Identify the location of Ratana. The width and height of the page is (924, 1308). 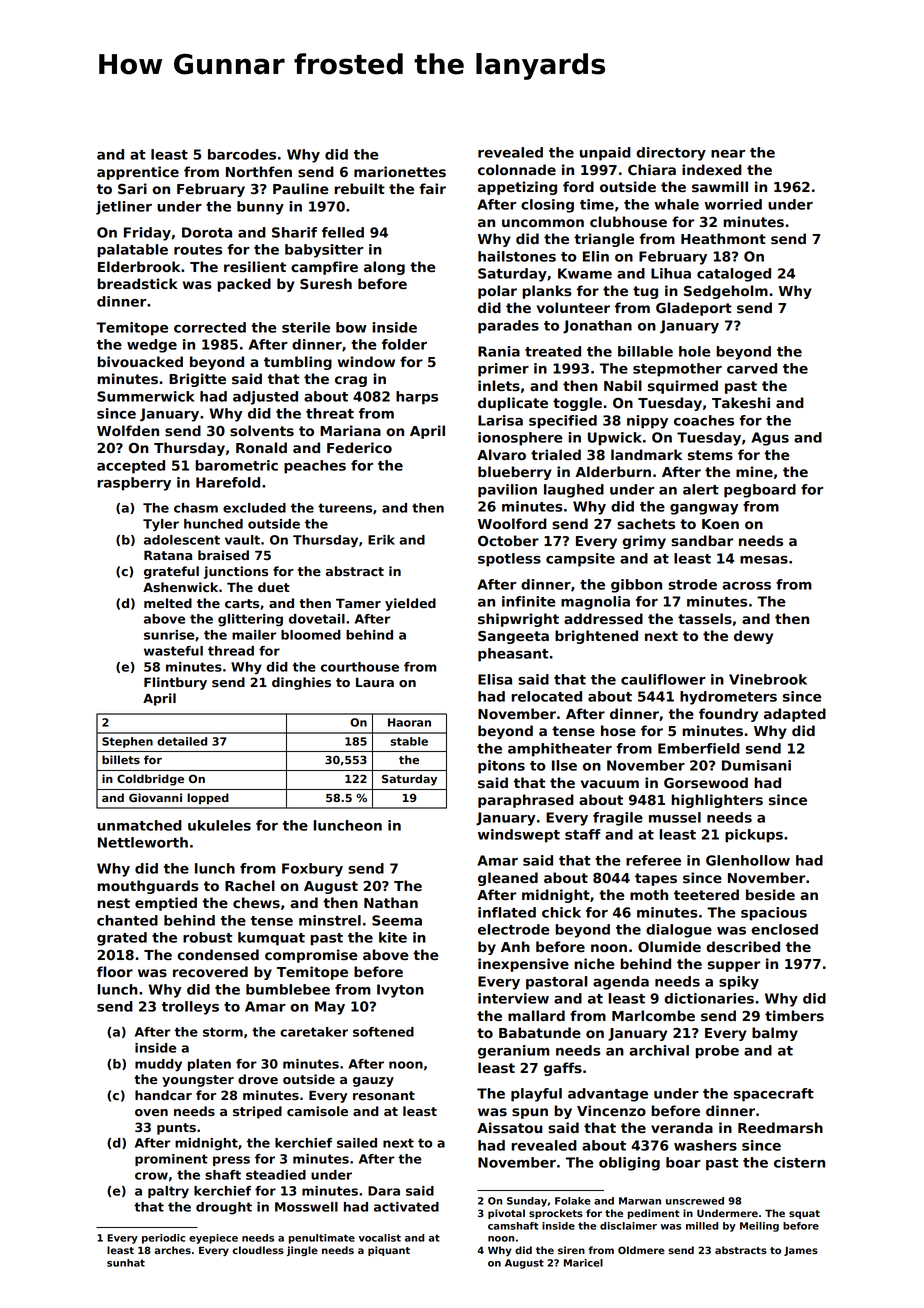
(168, 555).
